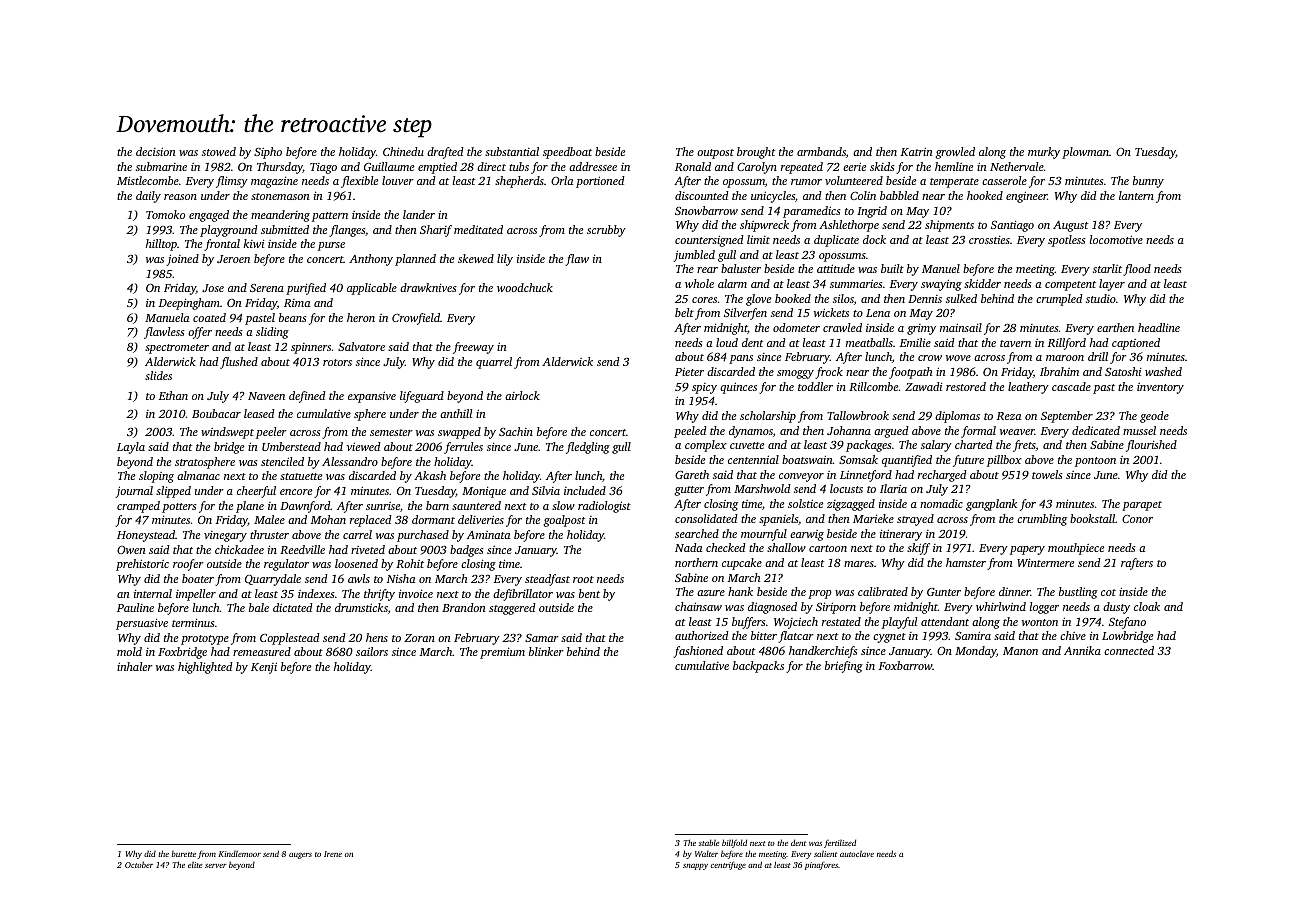 The width and height of the screenshot is (1308, 924). I want to click on woodchuck, so click(525, 287).
